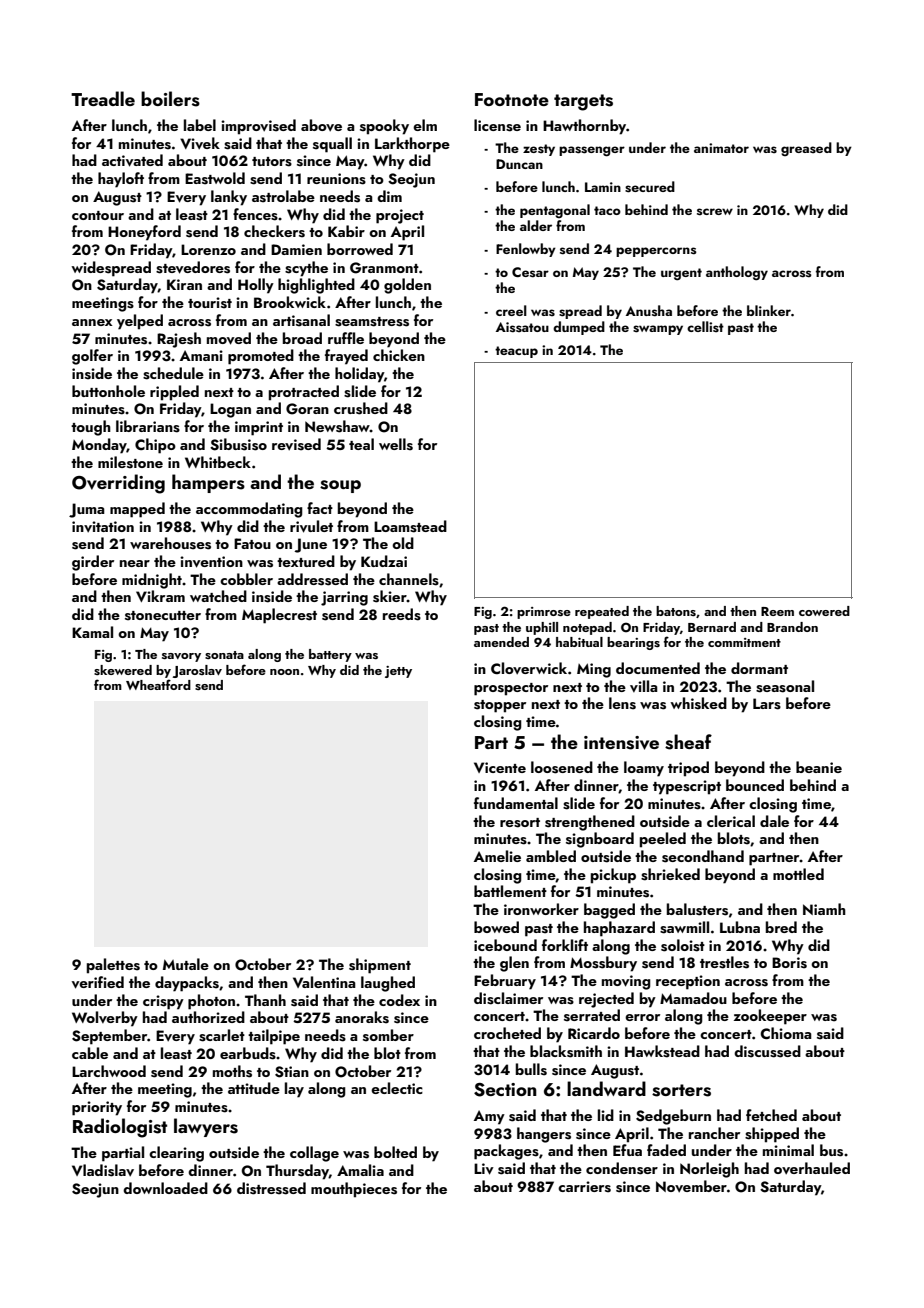 This screenshot has width=924, height=1308. I want to click on Anusha, so click(649, 311).
